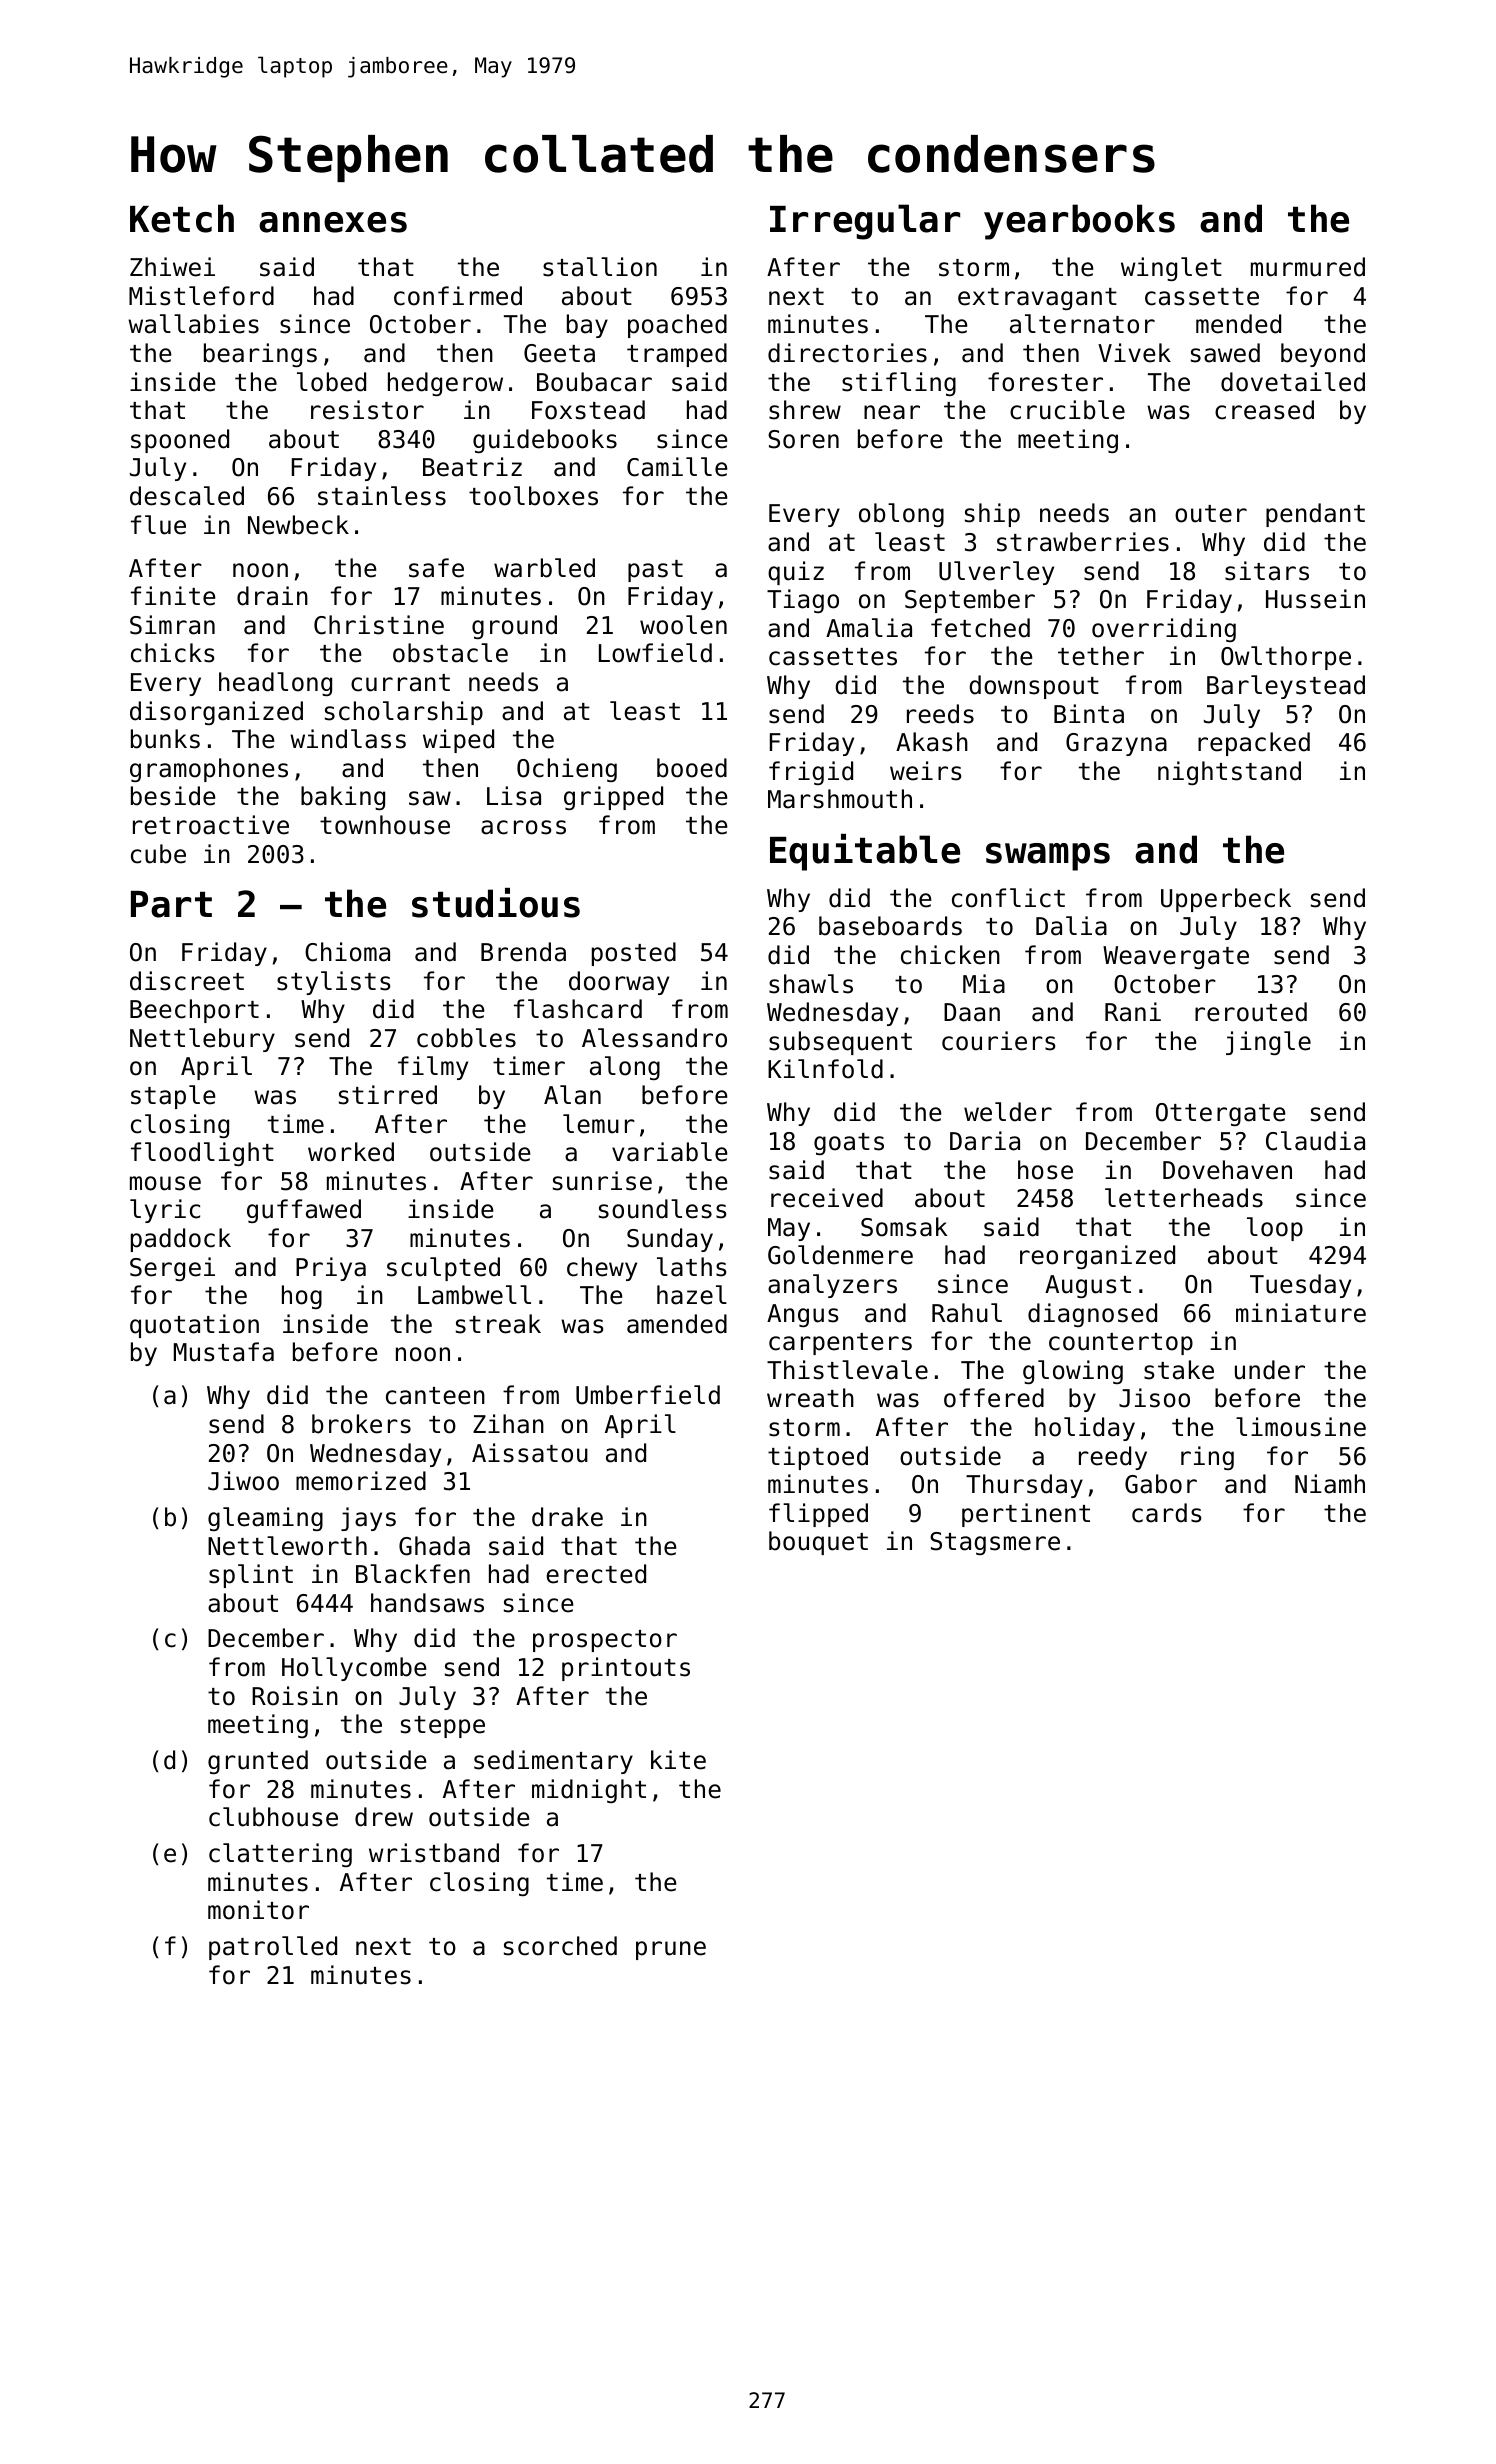 This page has width=1496, height=2464. What do you see at coordinates (818, 1543) in the page?
I see `bouquet` at bounding box center [818, 1543].
